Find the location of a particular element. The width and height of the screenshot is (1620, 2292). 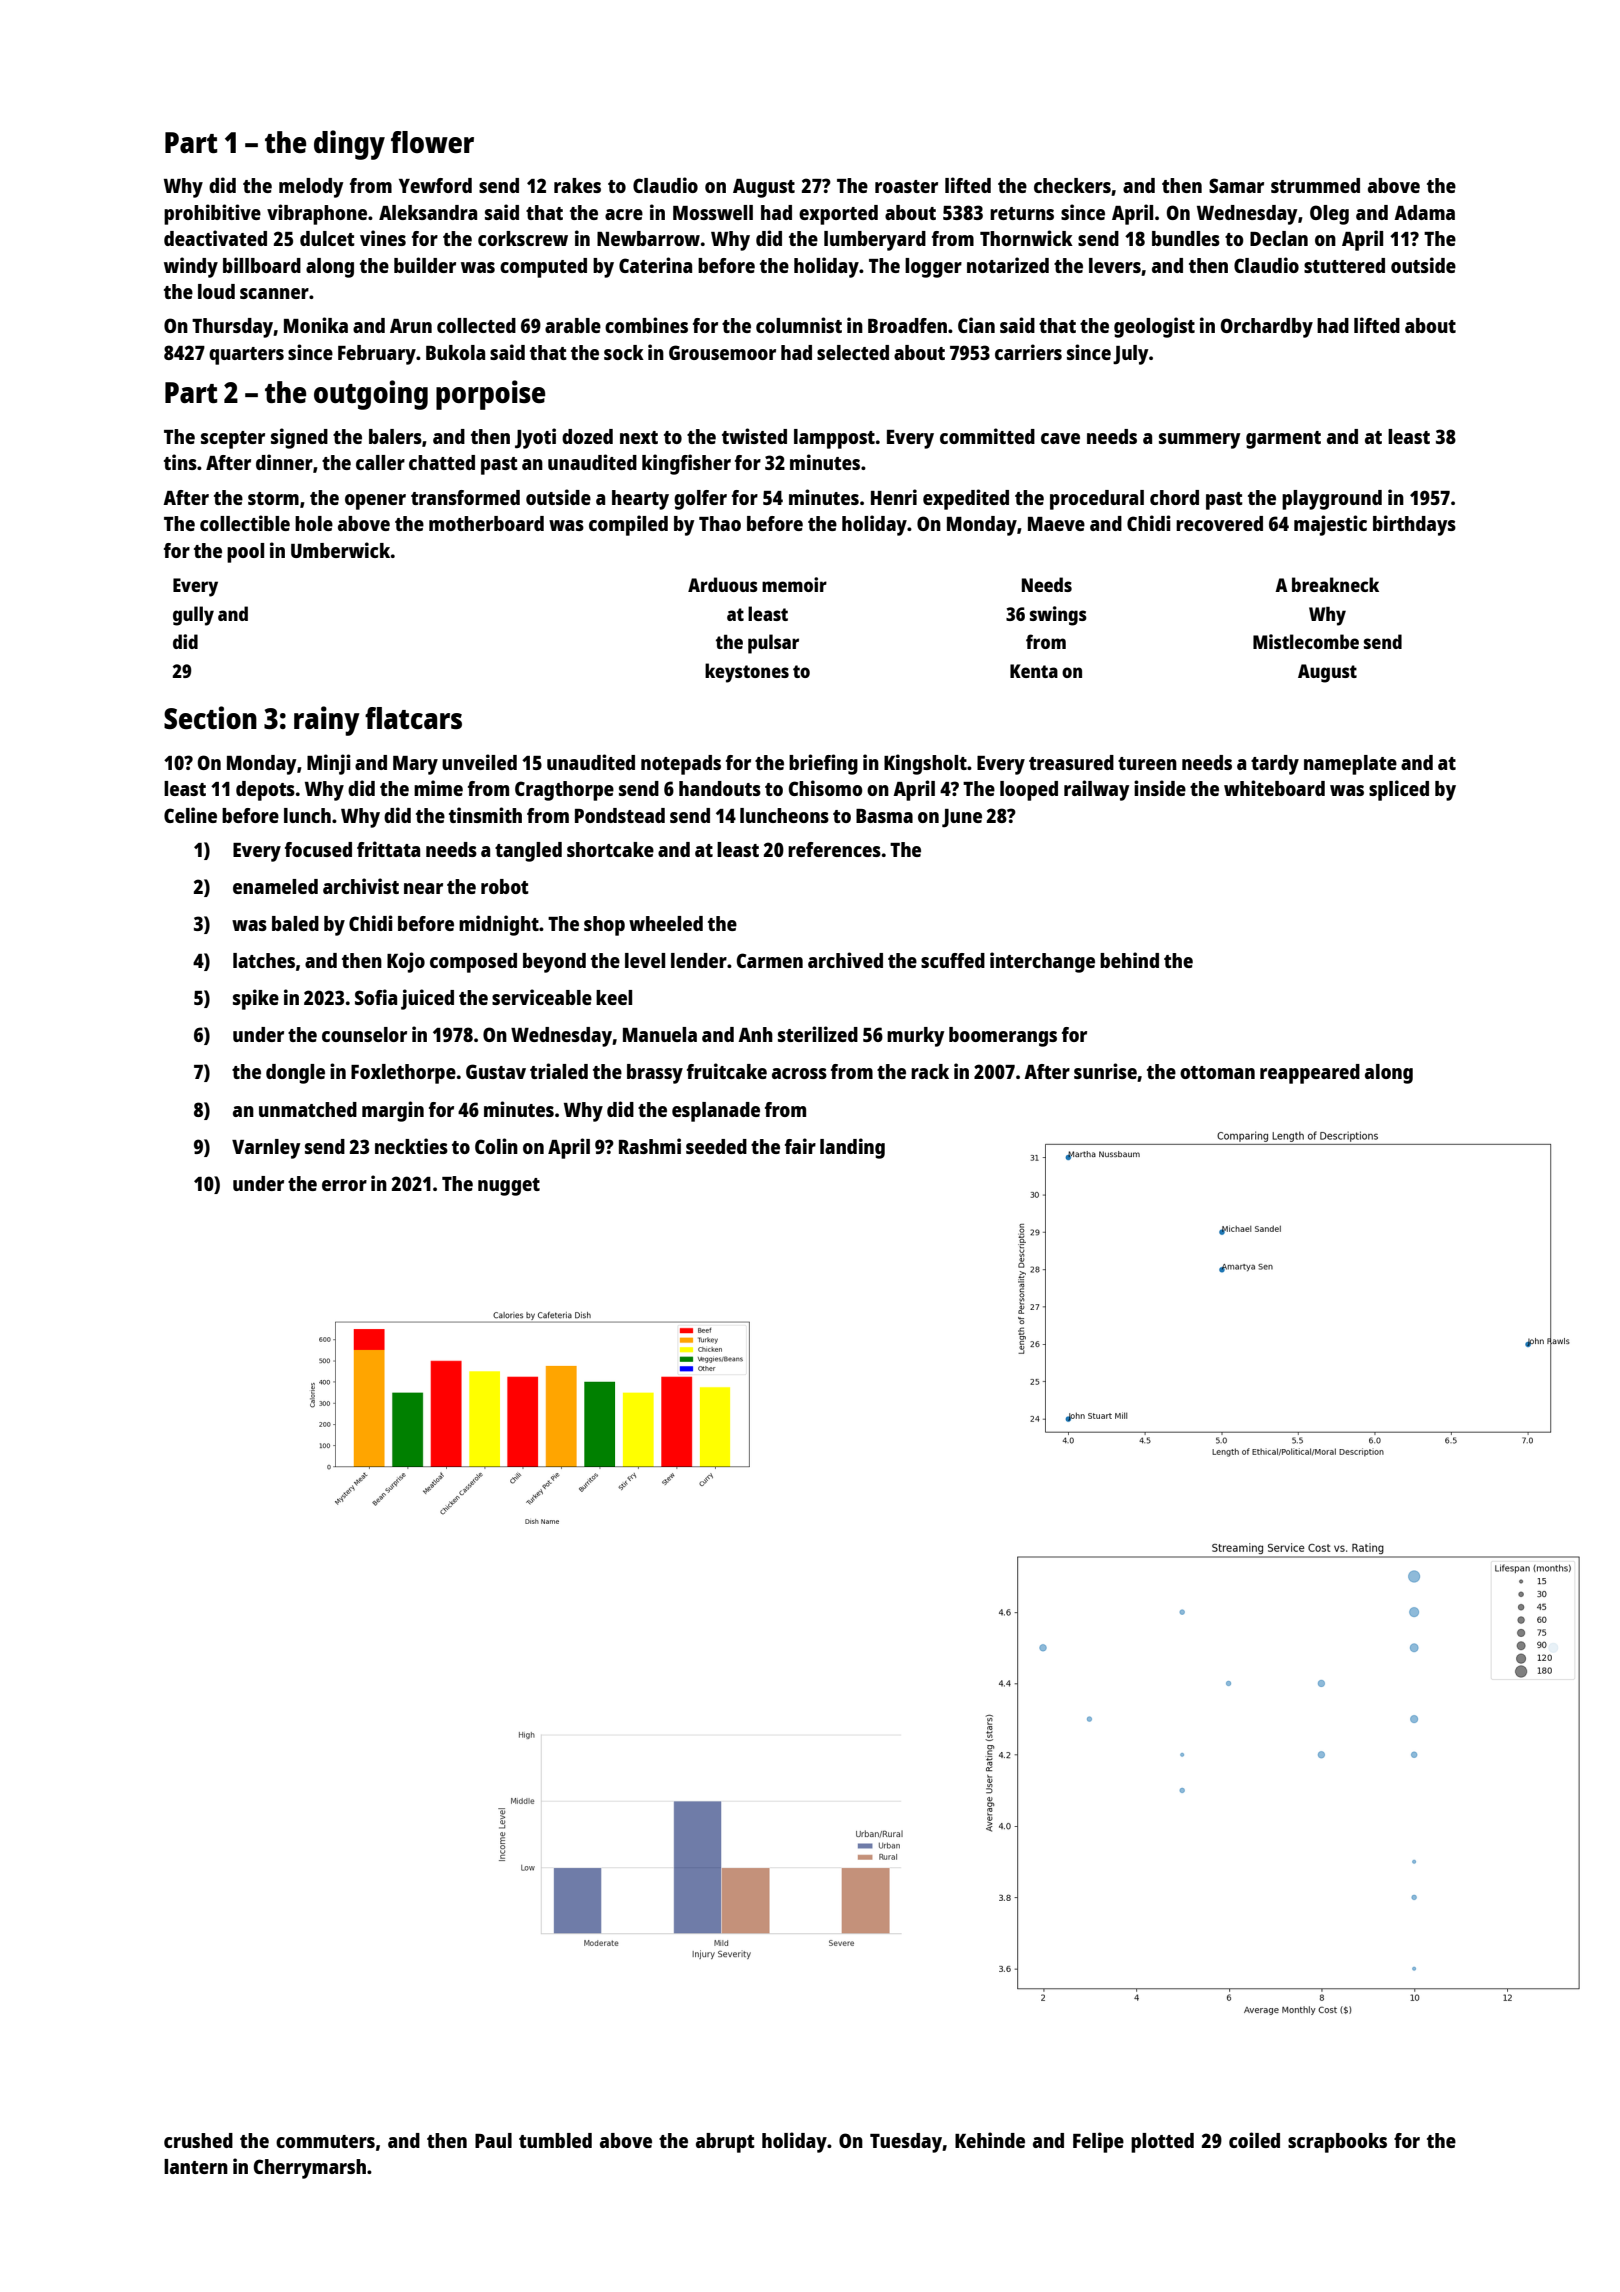

crushed is located at coordinates (198, 2140).
